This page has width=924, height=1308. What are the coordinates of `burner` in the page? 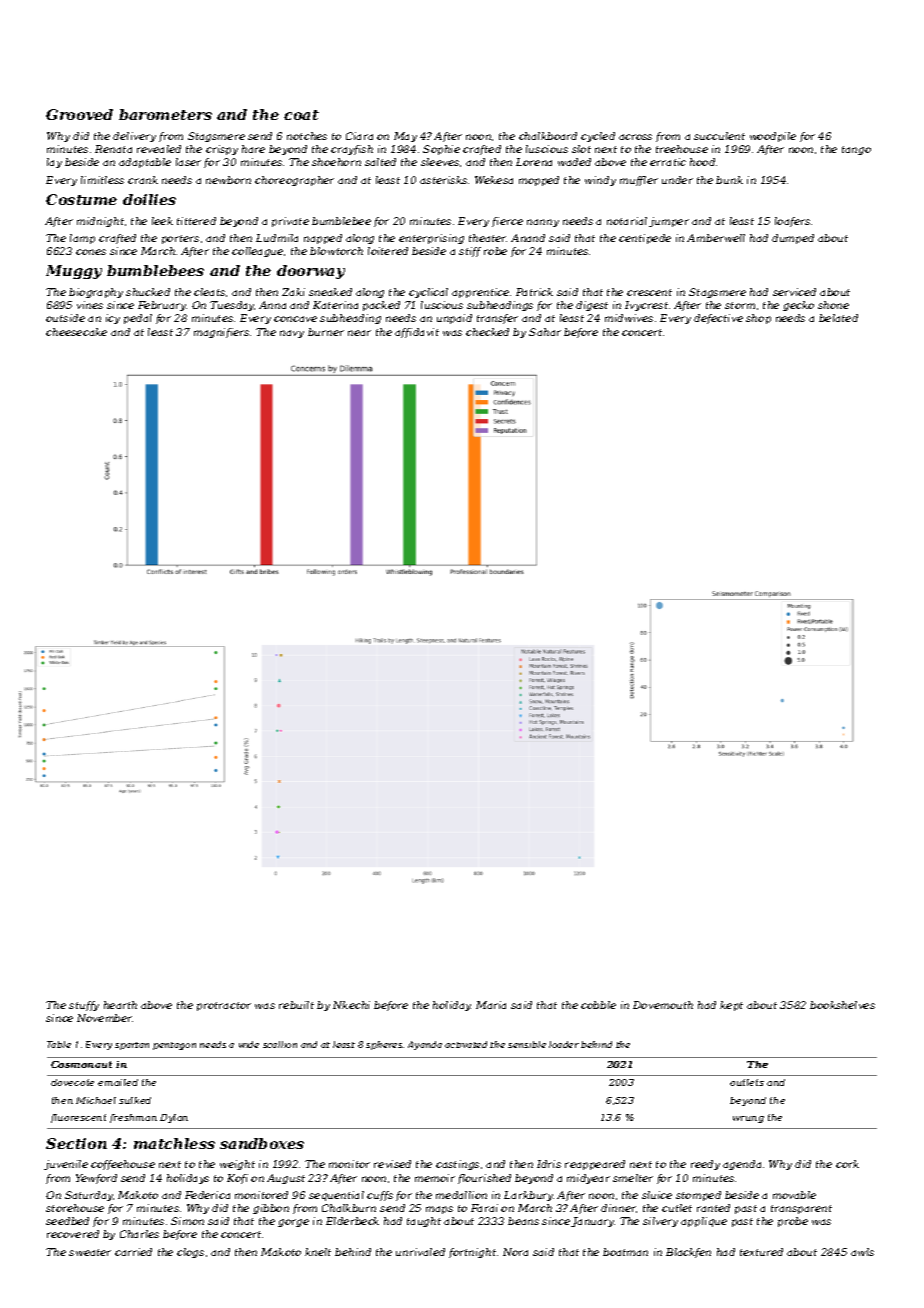 It's located at (326, 332).
